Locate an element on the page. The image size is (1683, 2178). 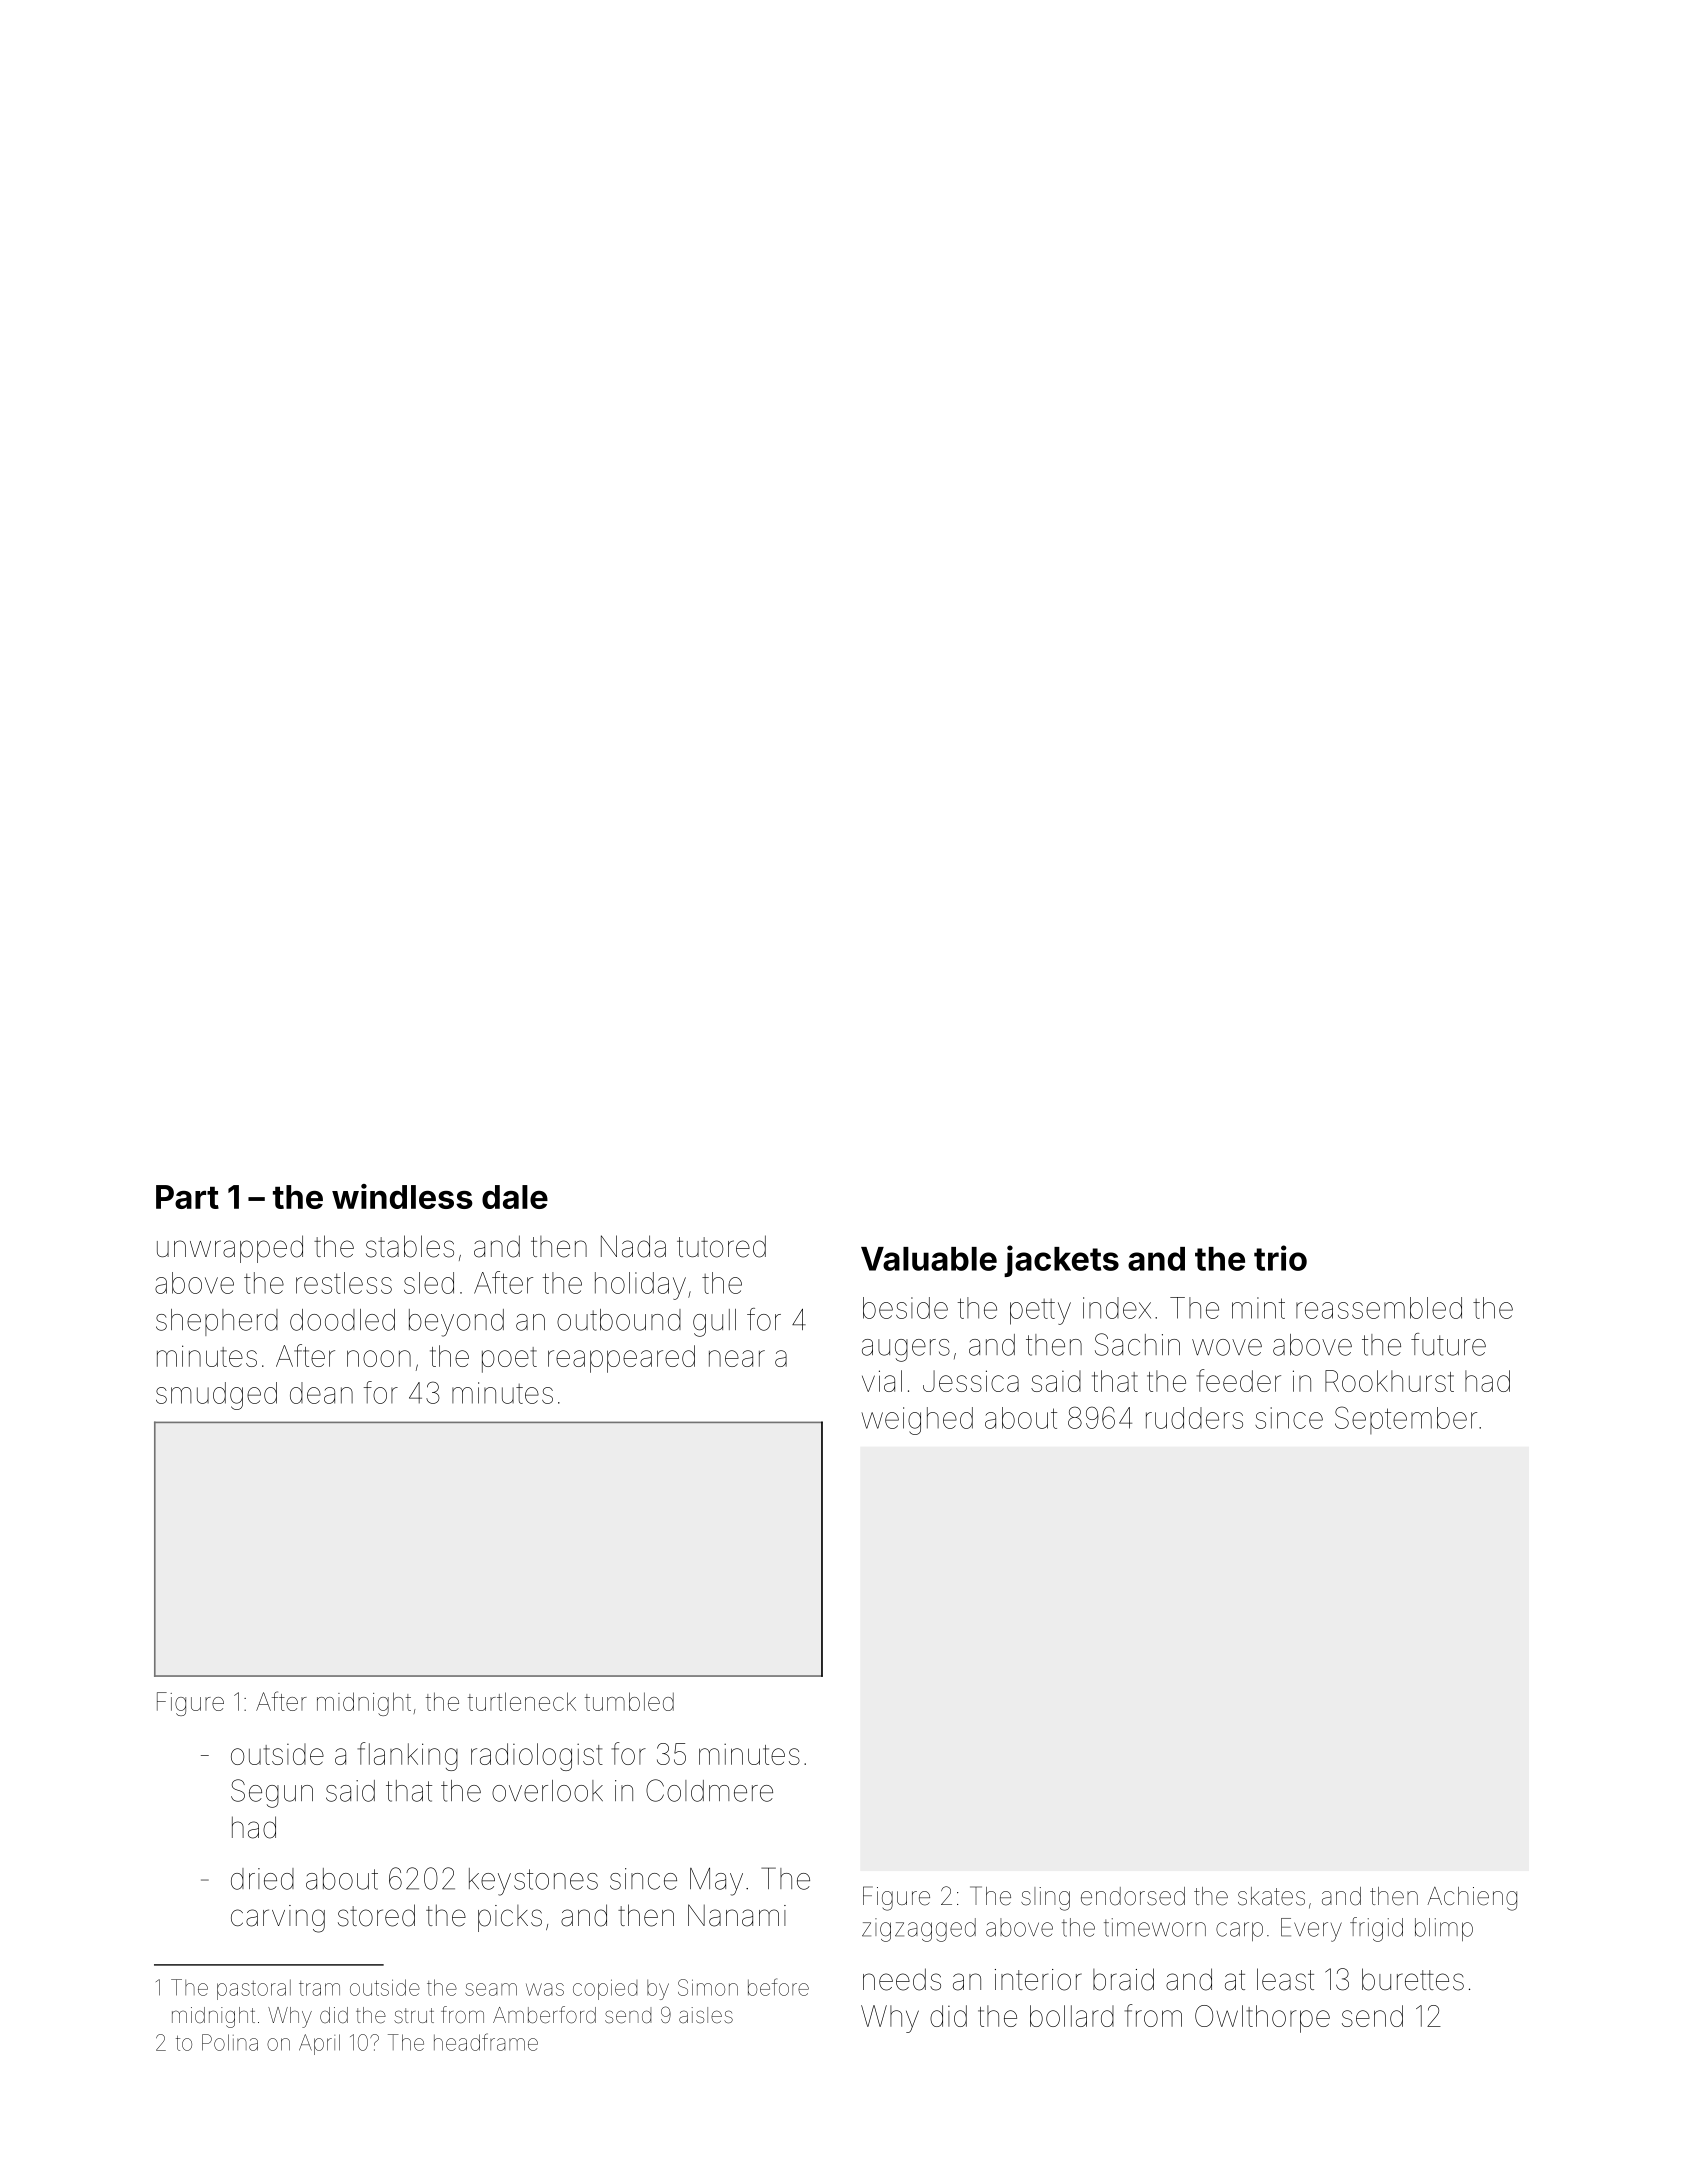
tumbled is located at coordinates (629, 1701).
